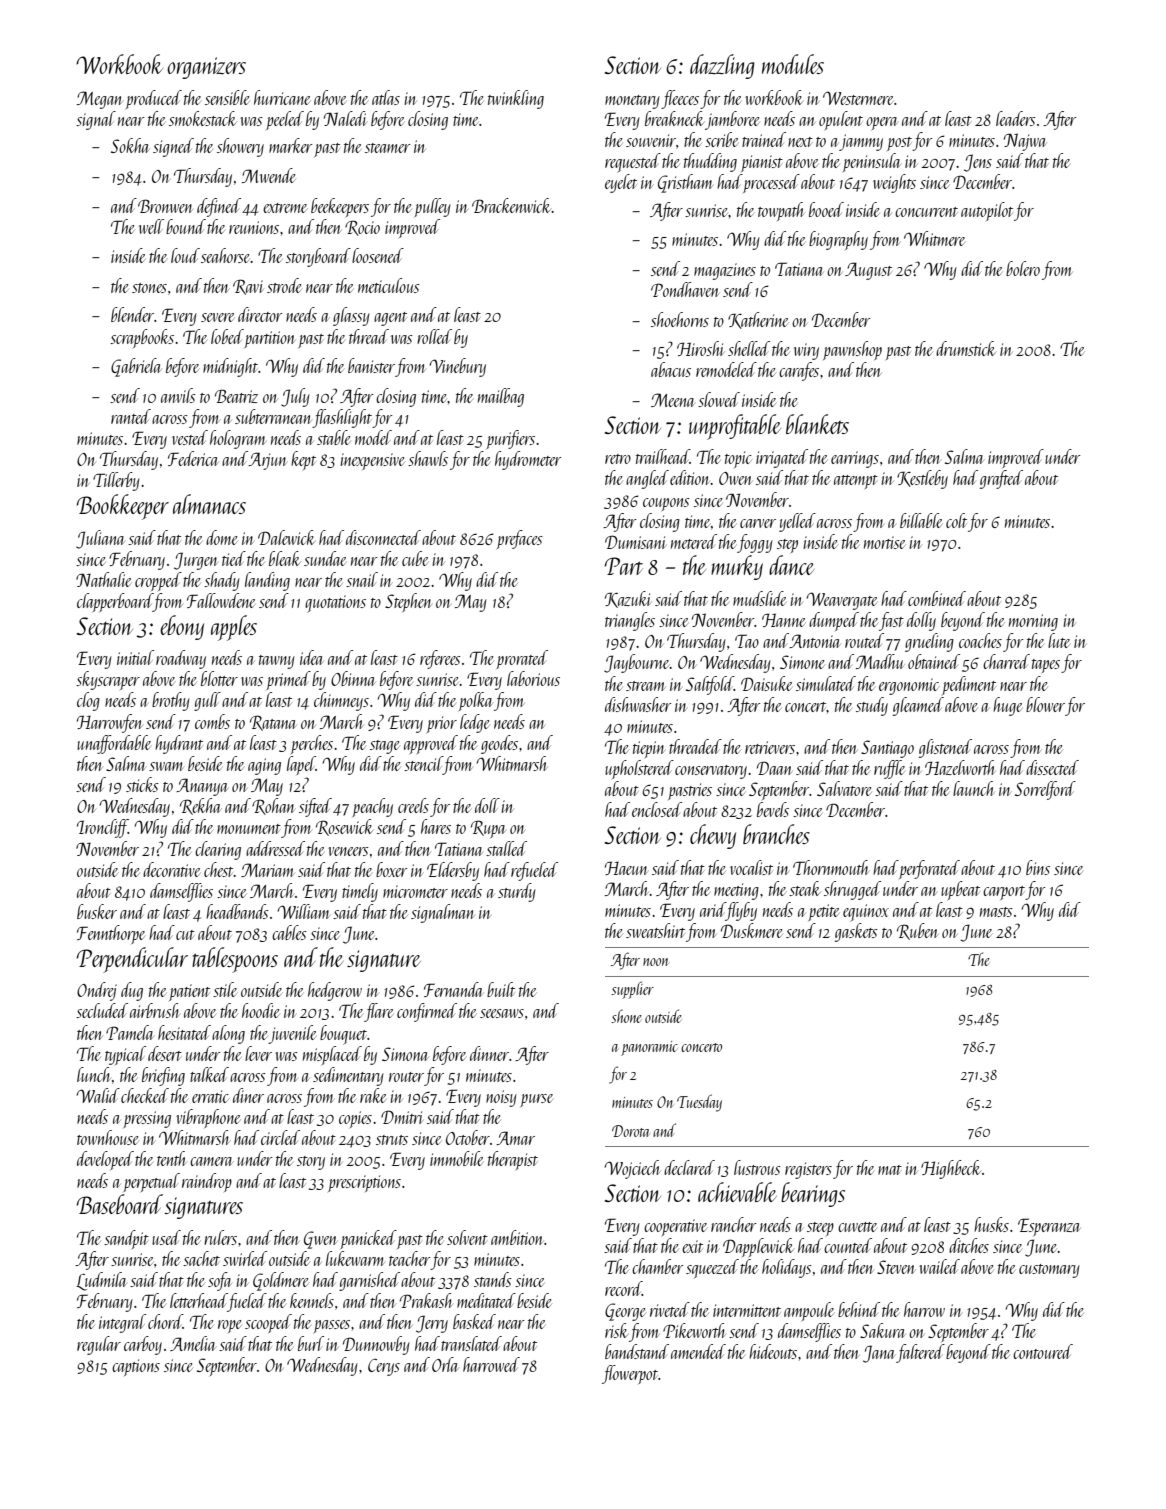  I want to click on Fernanda, so click(453, 989).
